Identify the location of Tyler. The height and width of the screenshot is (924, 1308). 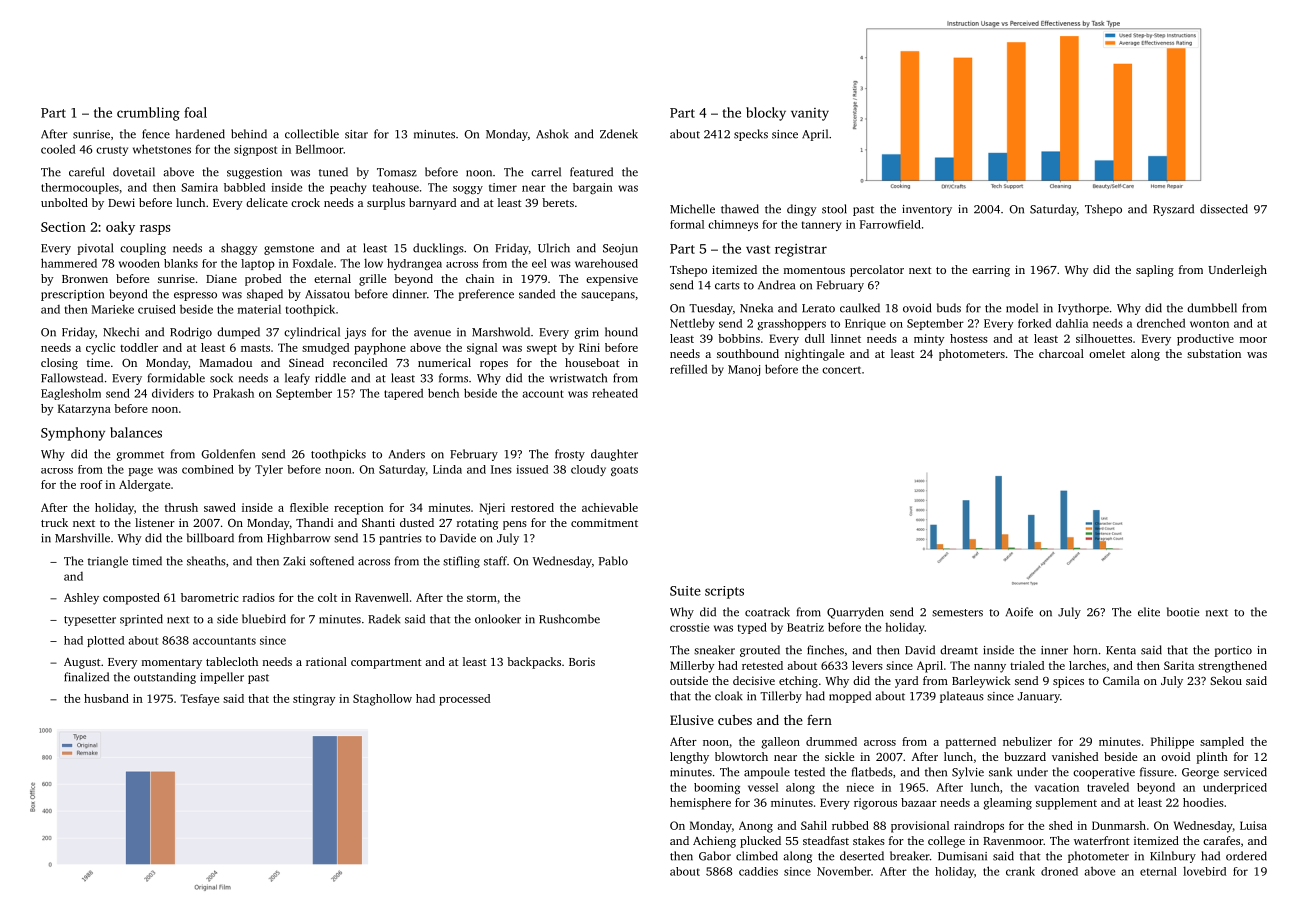
(269, 470).
